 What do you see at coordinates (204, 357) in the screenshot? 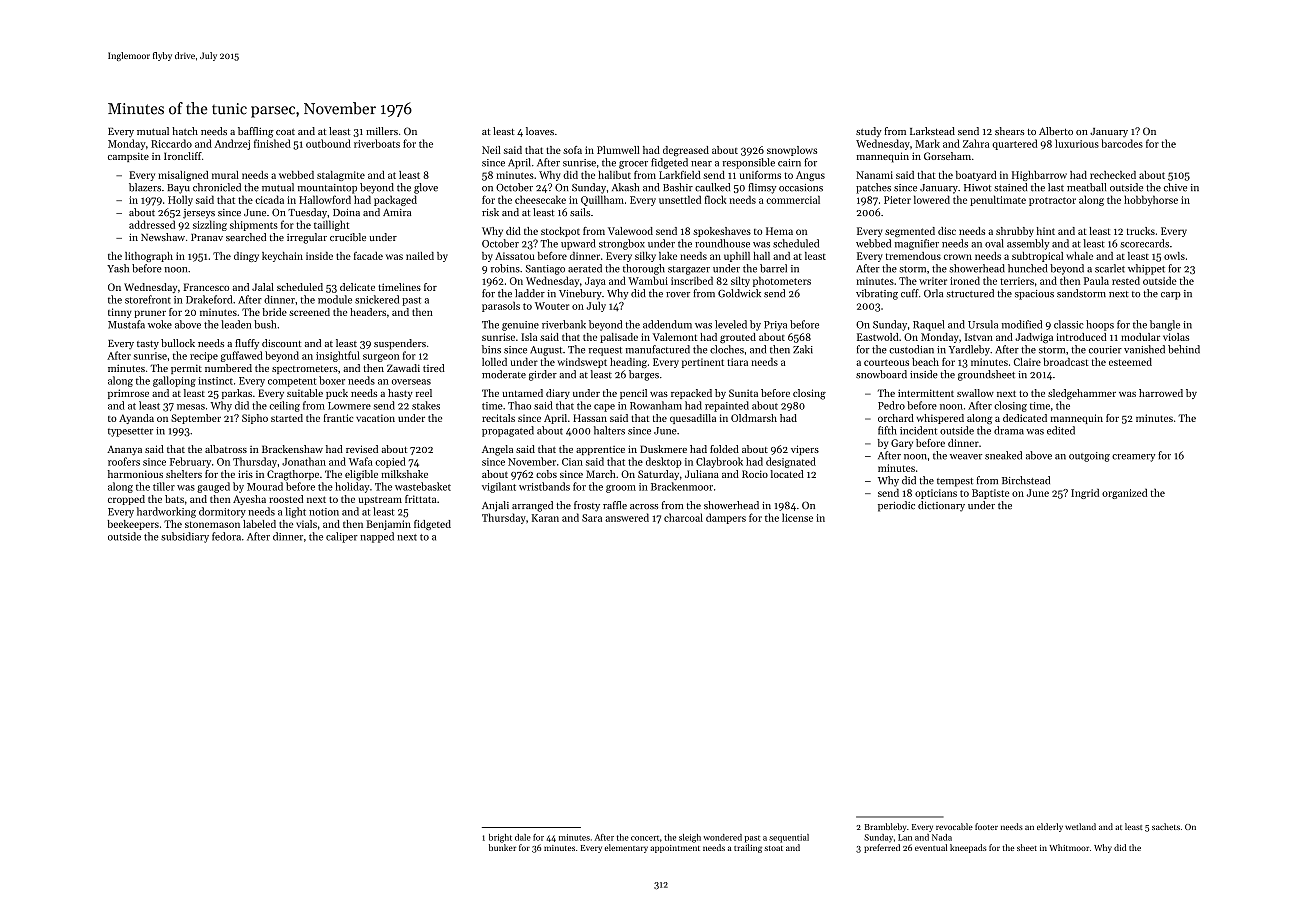
I see `recipe` at bounding box center [204, 357].
